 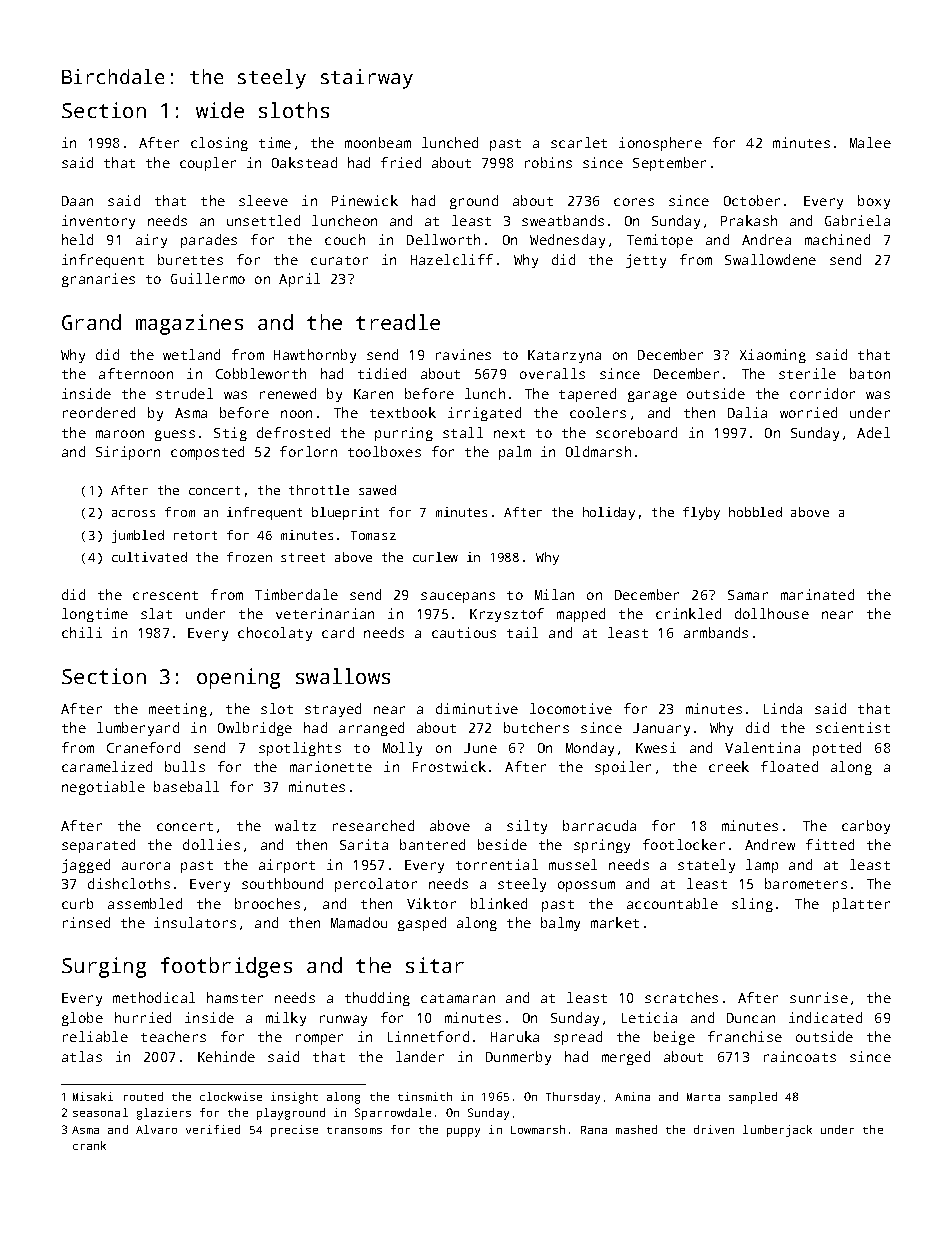 I want to click on platter, so click(x=861, y=905).
